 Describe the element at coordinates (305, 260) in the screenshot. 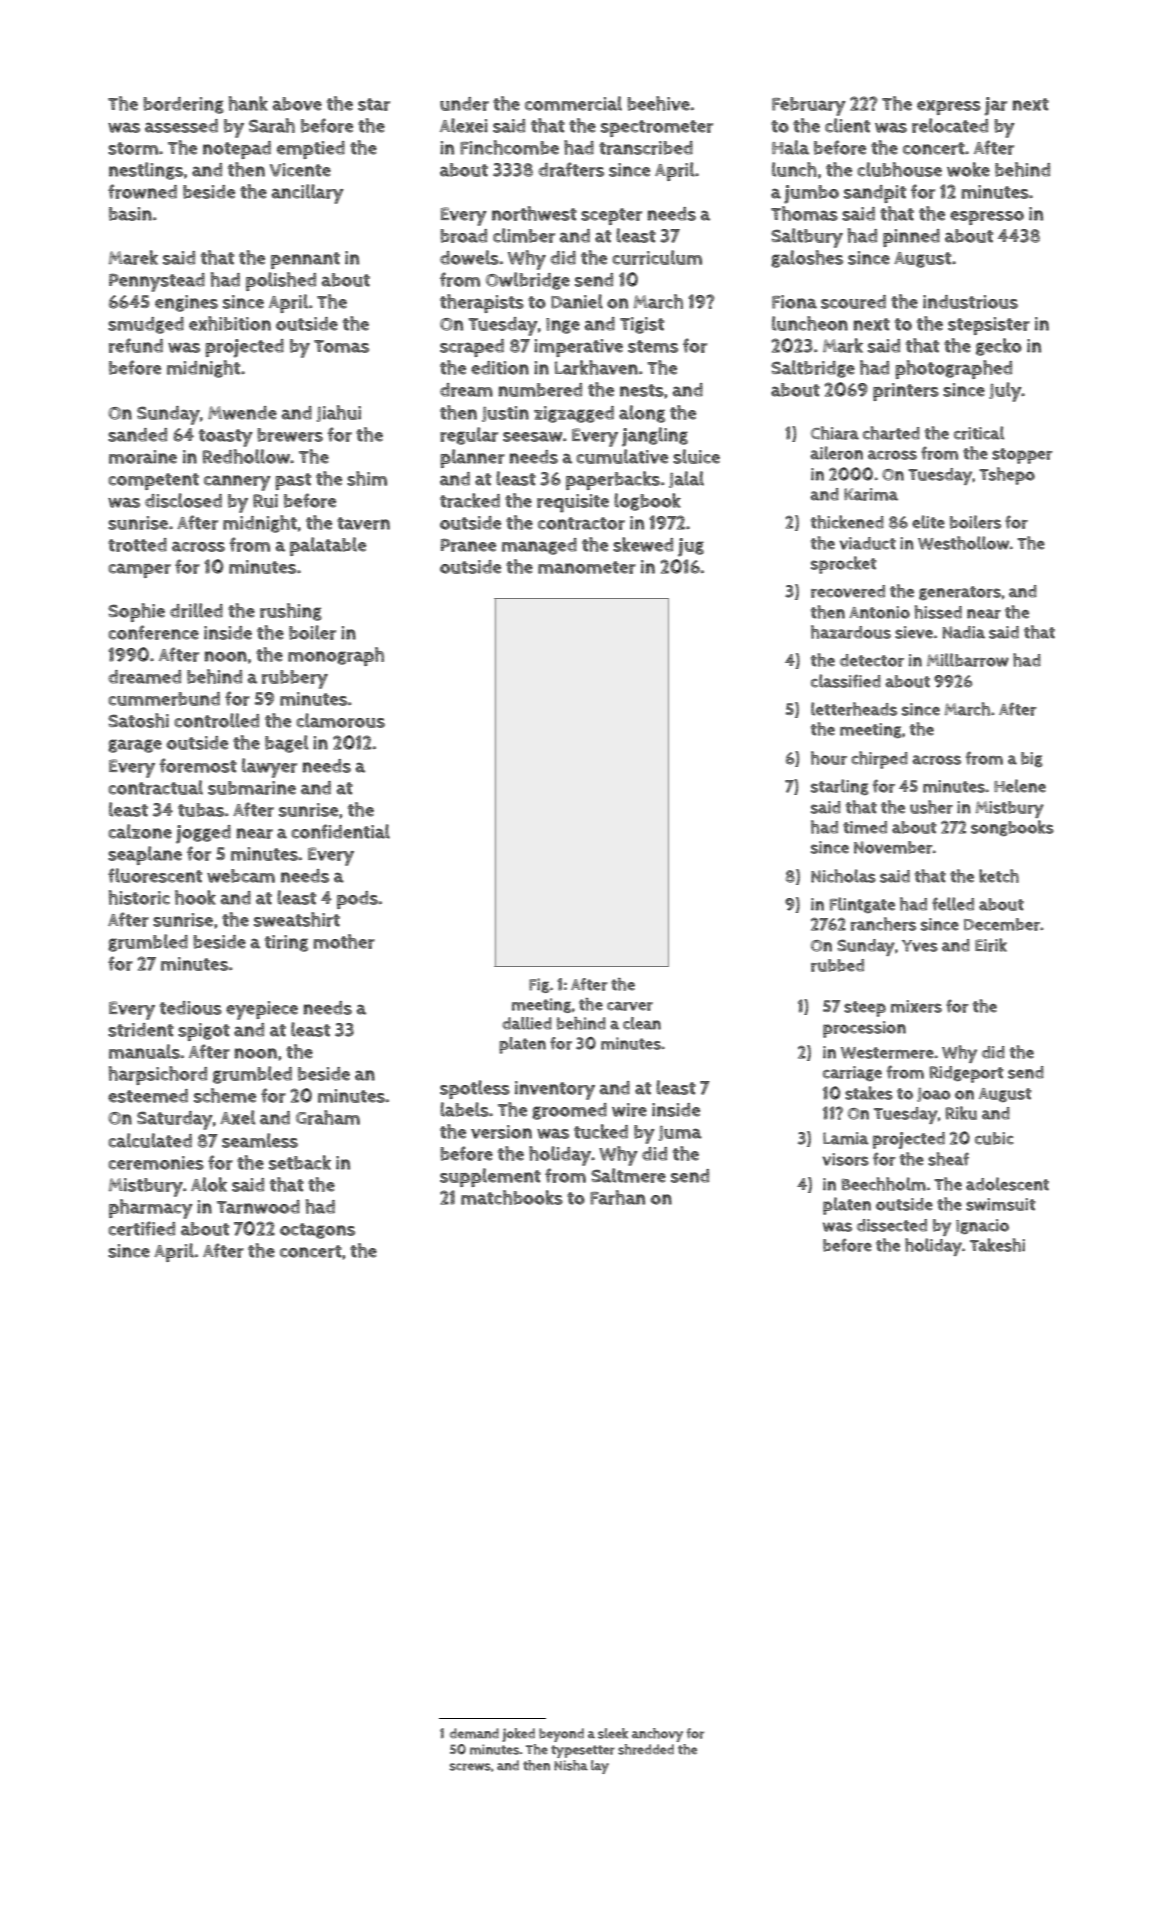

I see `pennant` at that location.
